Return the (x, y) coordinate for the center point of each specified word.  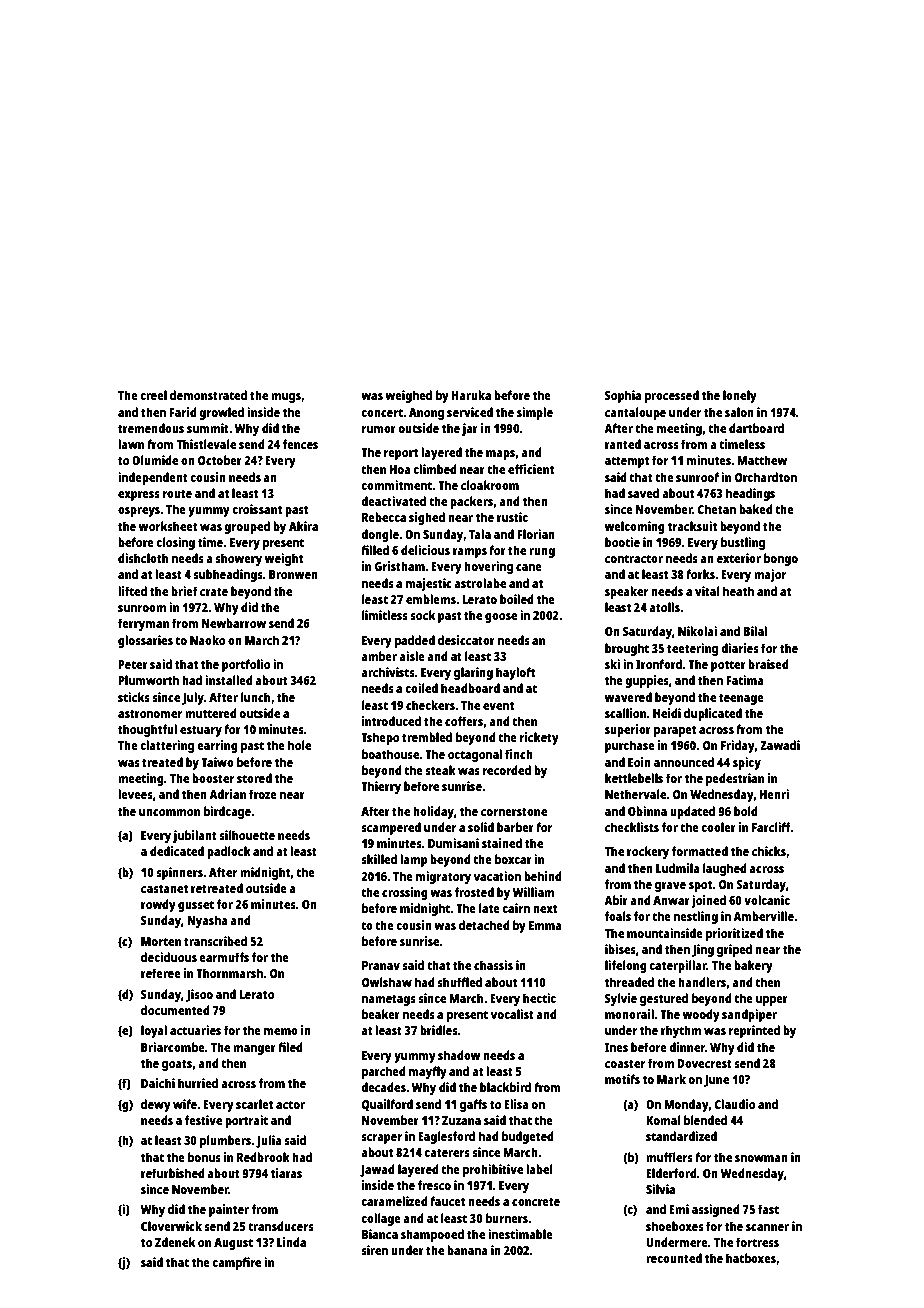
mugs (286, 398)
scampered (391, 828)
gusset (196, 906)
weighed (408, 396)
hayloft (515, 673)
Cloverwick (171, 1226)
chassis (493, 965)
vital (707, 591)
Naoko (207, 640)
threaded (629, 982)
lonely (740, 396)
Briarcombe (173, 1047)
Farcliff (771, 827)
